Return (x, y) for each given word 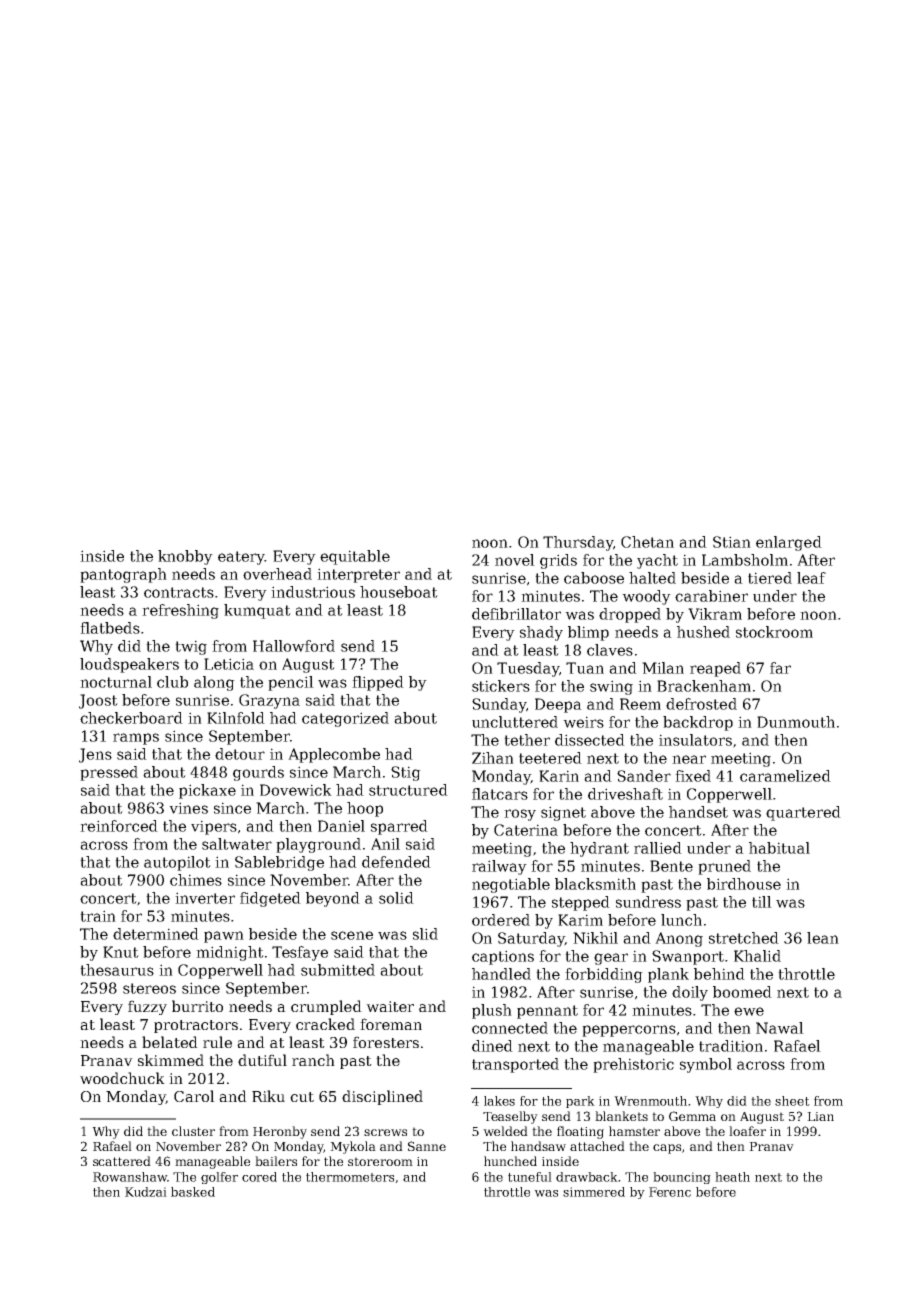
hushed (703, 632)
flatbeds (110, 628)
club (172, 682)
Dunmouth (796, 722)
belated (170, 1042)
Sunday (499, 705)
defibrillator (516, 614)
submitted (338, 970)
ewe (749, 1011)
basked (193, 1192)
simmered (594, 1192)
